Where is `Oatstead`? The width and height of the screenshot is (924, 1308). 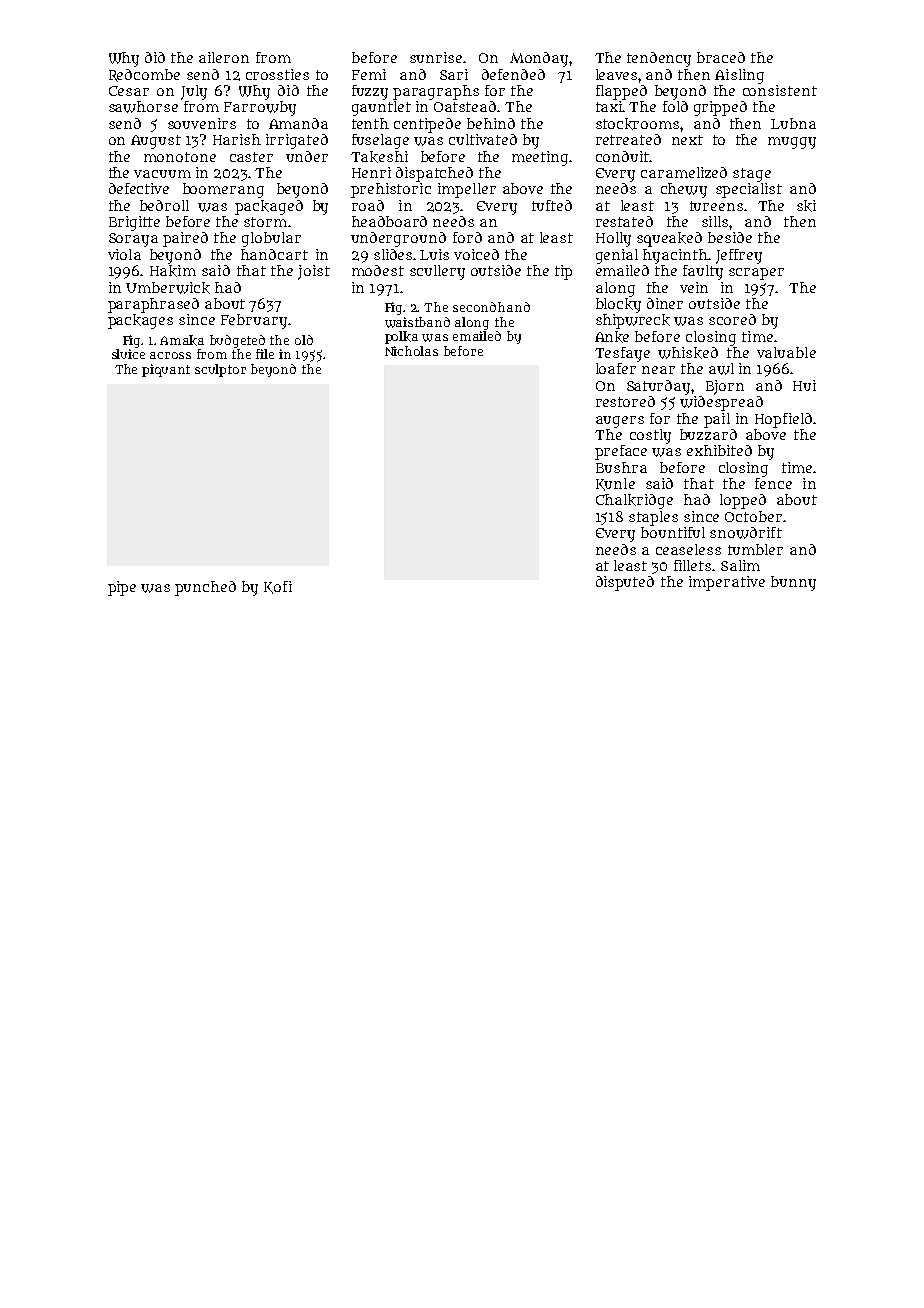 Oatstead is located at coordinates (465, 106).
